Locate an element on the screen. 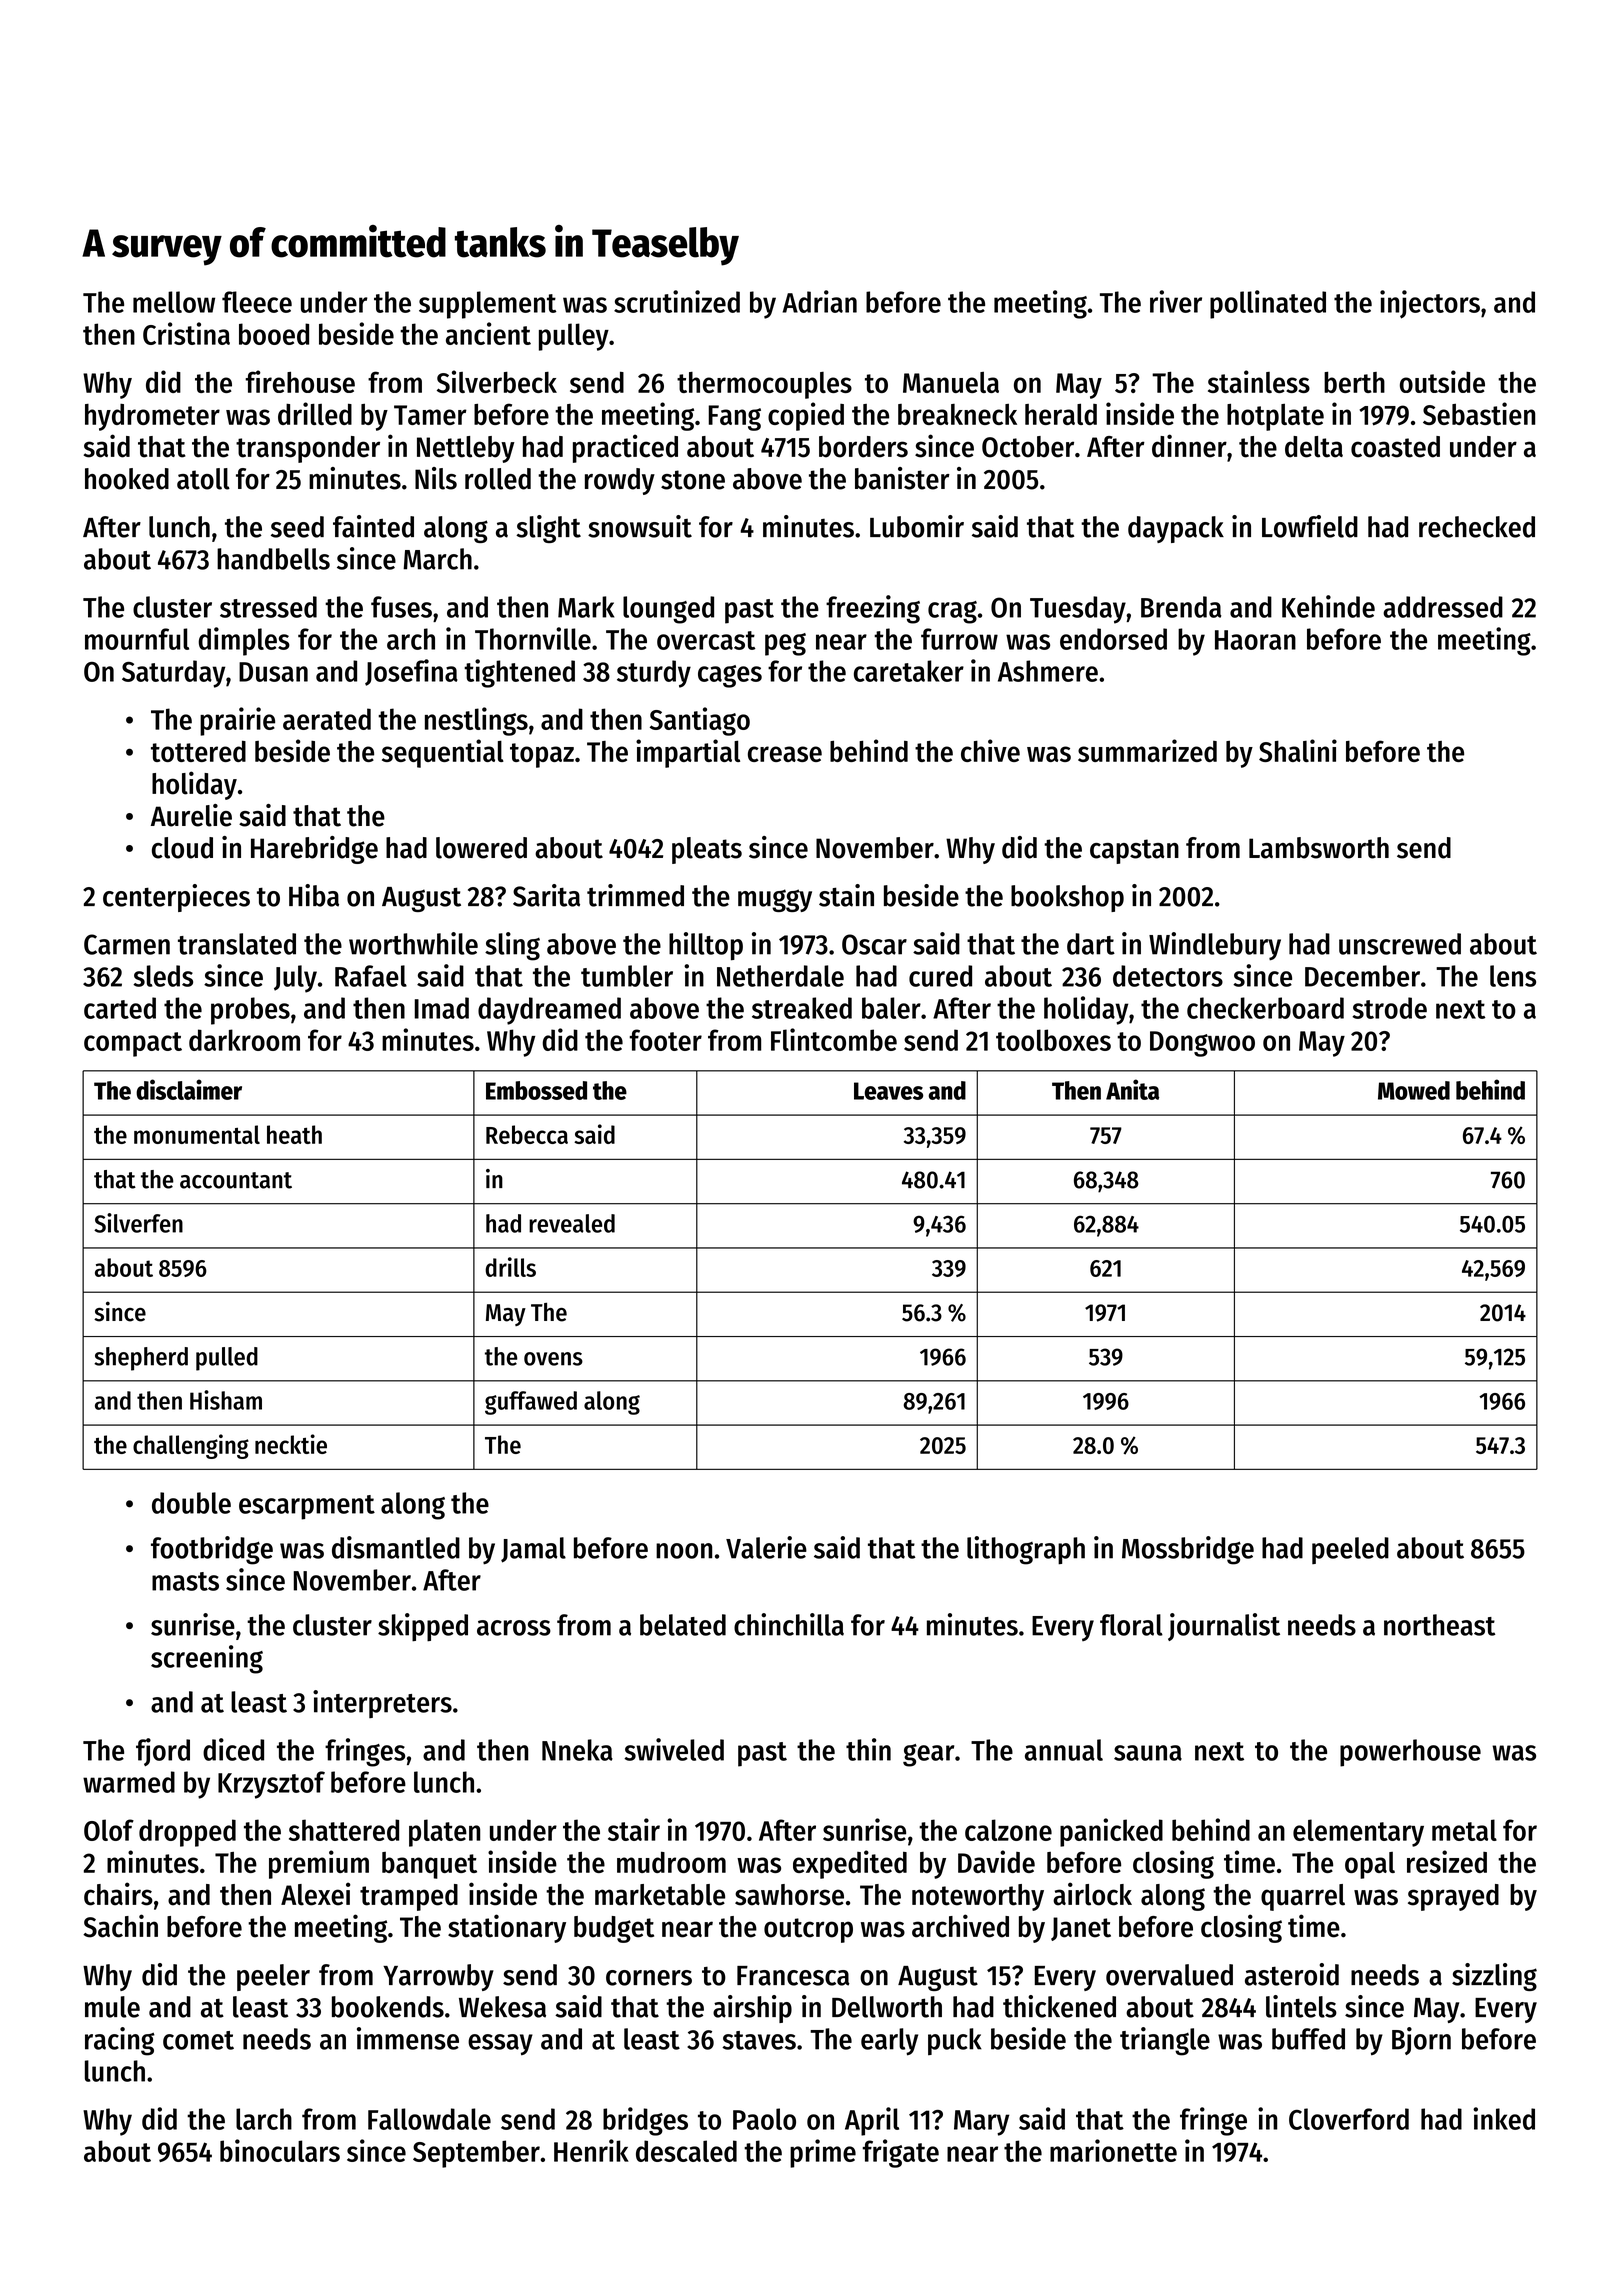 The image size is (1620, 2292). Leaves is located at coordinates (888, 1091).
